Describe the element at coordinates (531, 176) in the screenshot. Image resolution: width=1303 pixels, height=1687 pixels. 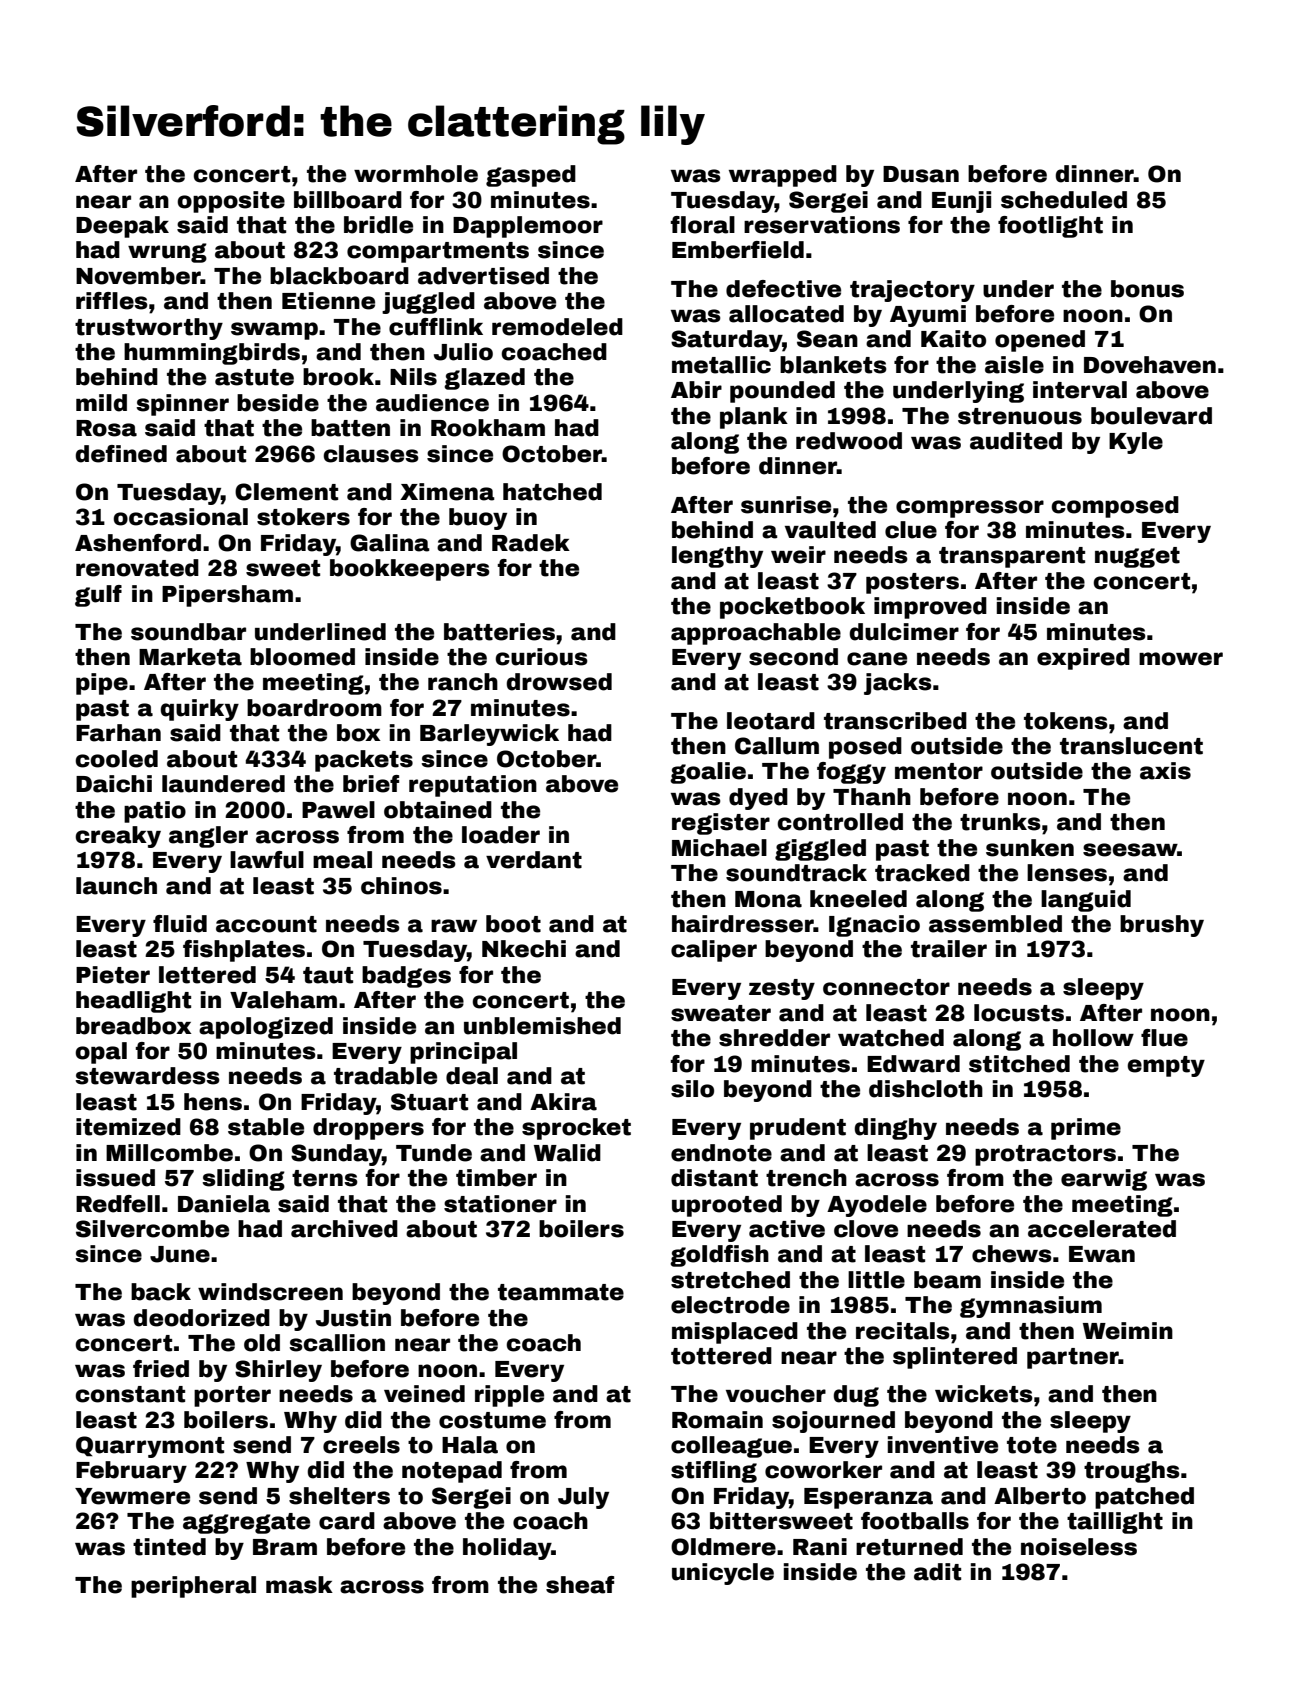
I see `gasped` at that location.
